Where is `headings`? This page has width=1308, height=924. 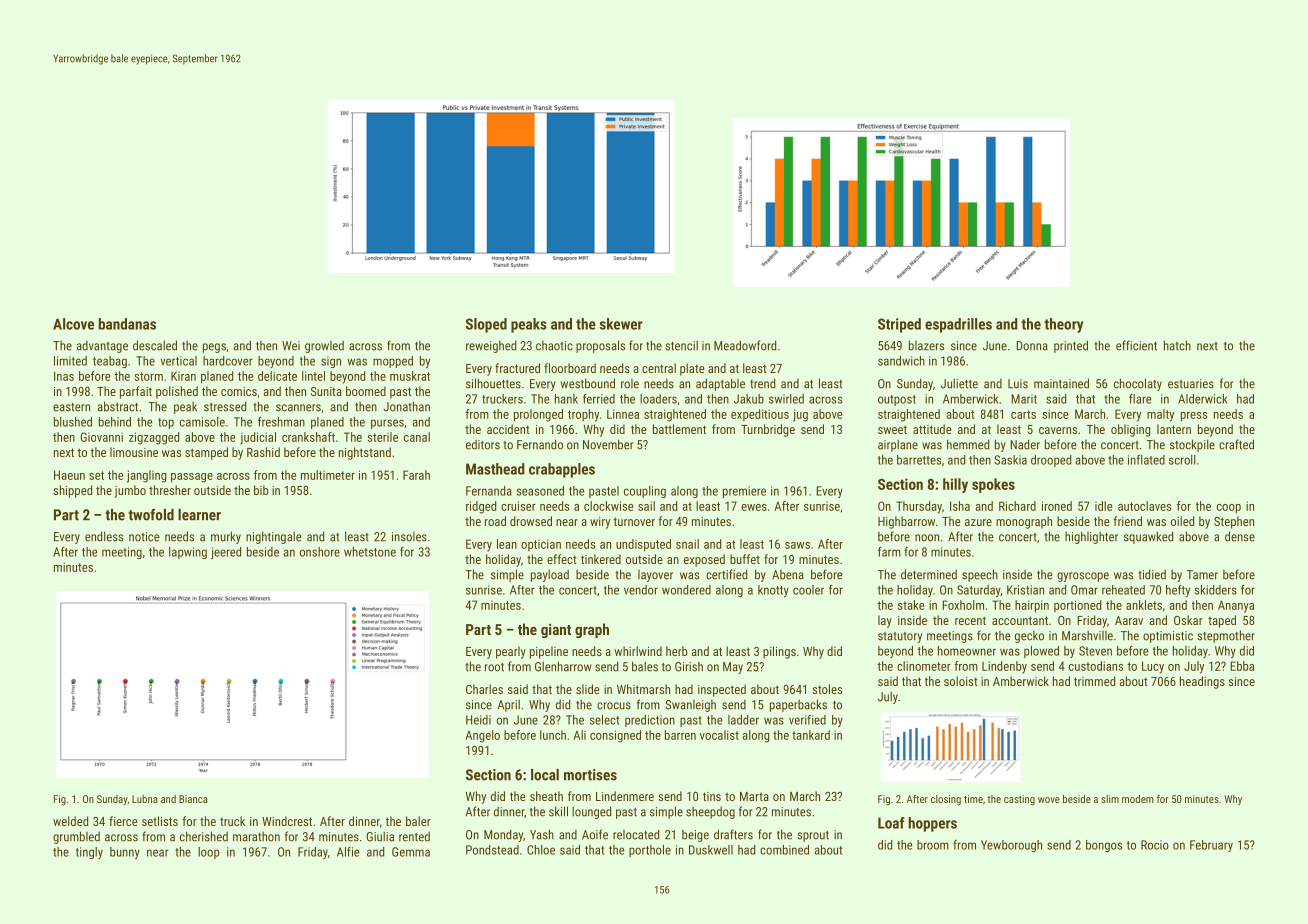
headings is located at coordinates (1202, 682).
